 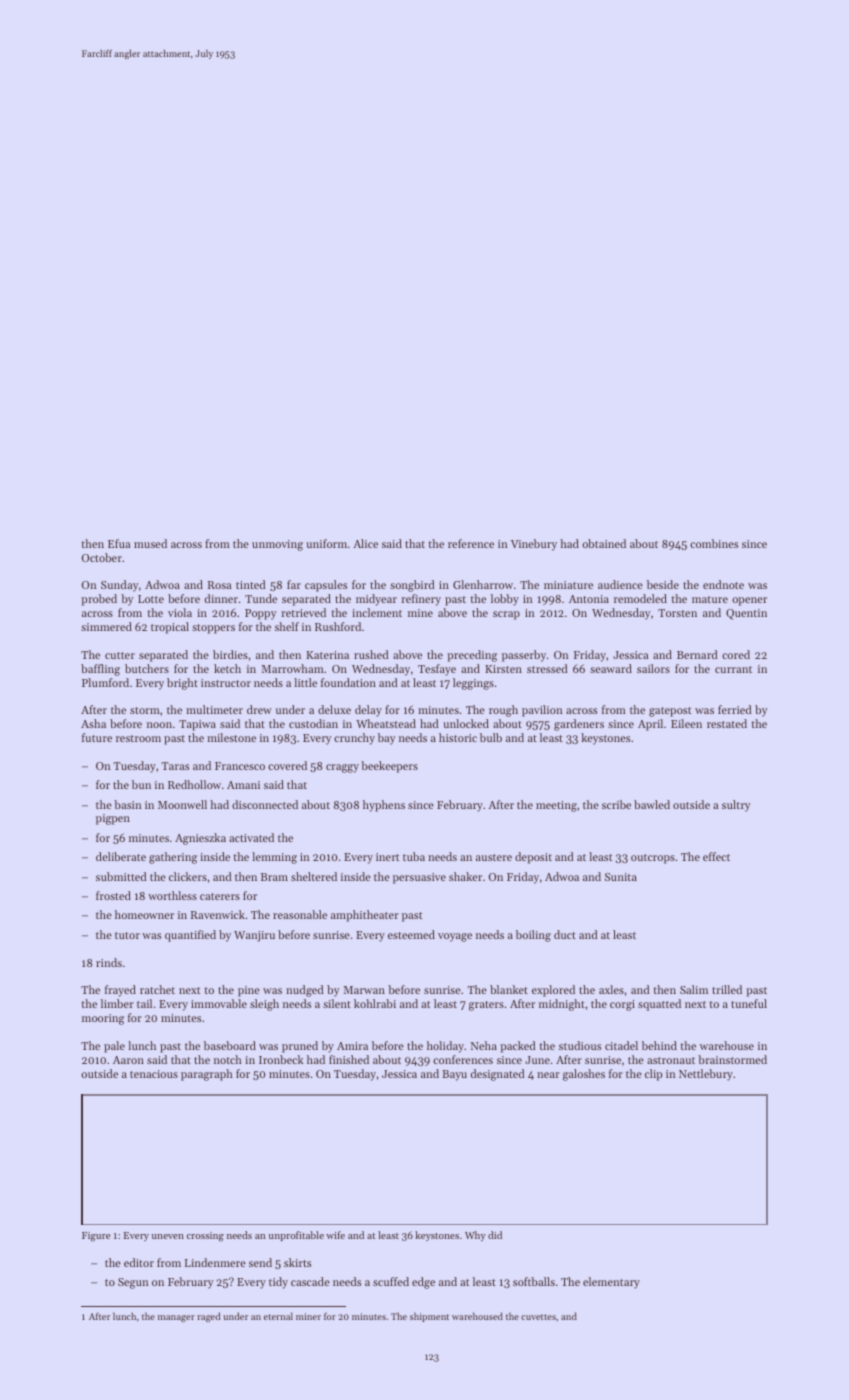 What do you see at coordinates (150, 543) in the document?
I see `mused` at bounding box center [150, 543].
